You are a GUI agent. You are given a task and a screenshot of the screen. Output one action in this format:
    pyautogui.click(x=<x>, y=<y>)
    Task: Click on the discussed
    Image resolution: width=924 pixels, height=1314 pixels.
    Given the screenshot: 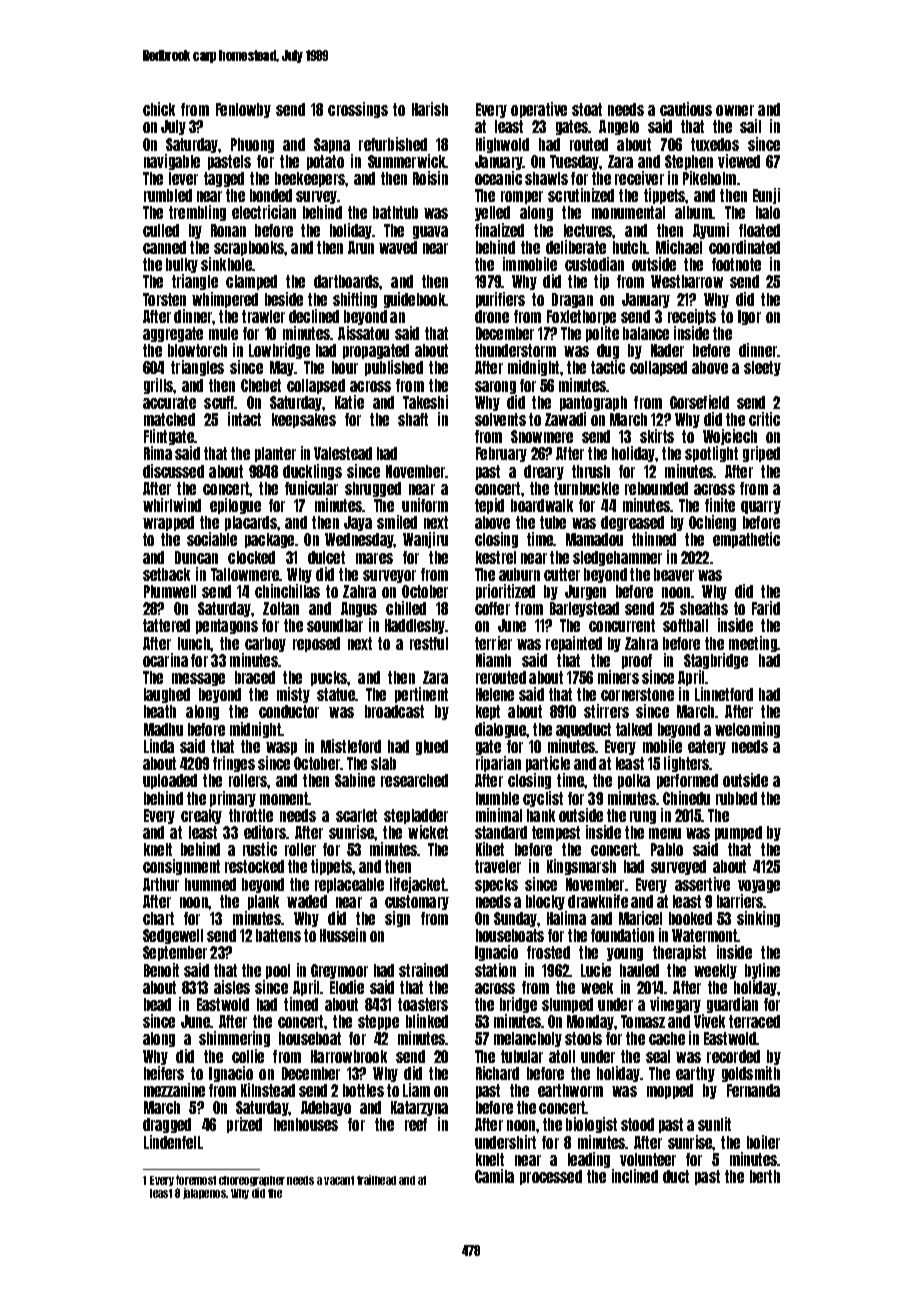 What is the action you would take?
    pyautogui.click(x=173, y=471)
